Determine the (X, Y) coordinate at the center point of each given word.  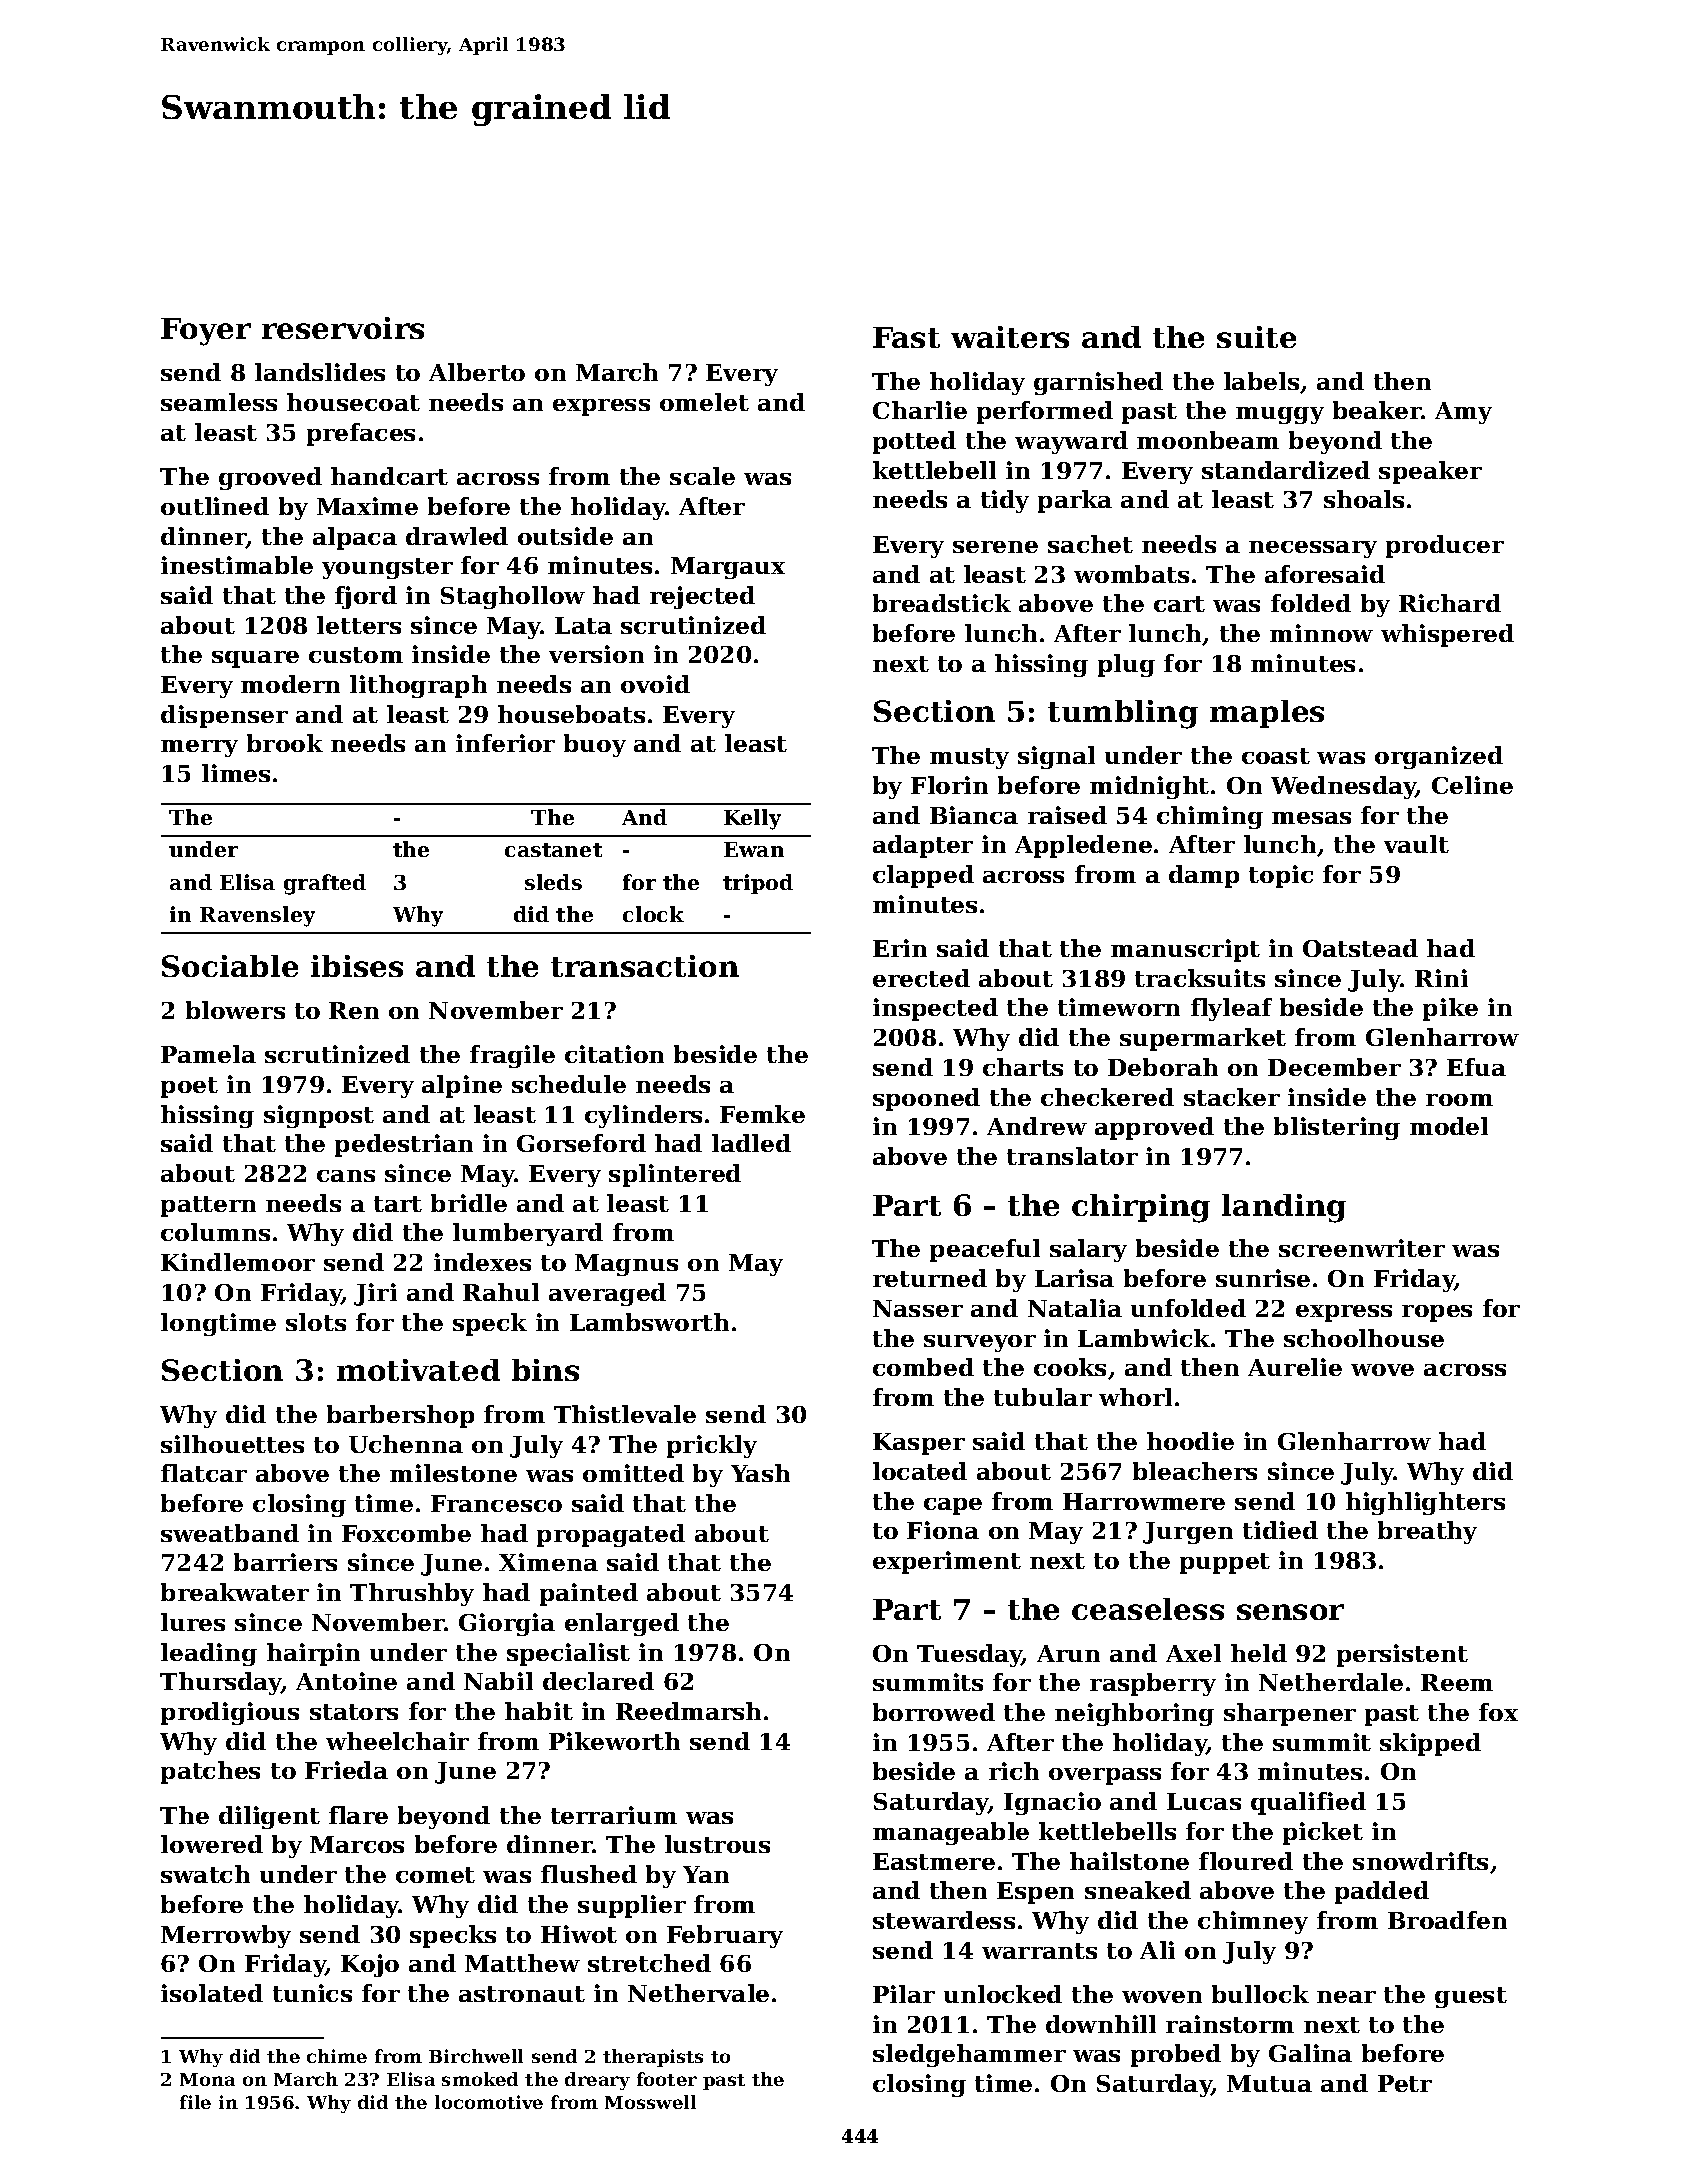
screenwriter (1362, 1248)
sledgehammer (969, 2055)
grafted (325, 884)
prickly (712, 1446)
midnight (1149, 787)
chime (337, 2056)
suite (1256, 337)
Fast (906, 337)
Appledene (1083, 846)
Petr (1405, 2083)
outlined (215, 506)
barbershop (400, 1416)
